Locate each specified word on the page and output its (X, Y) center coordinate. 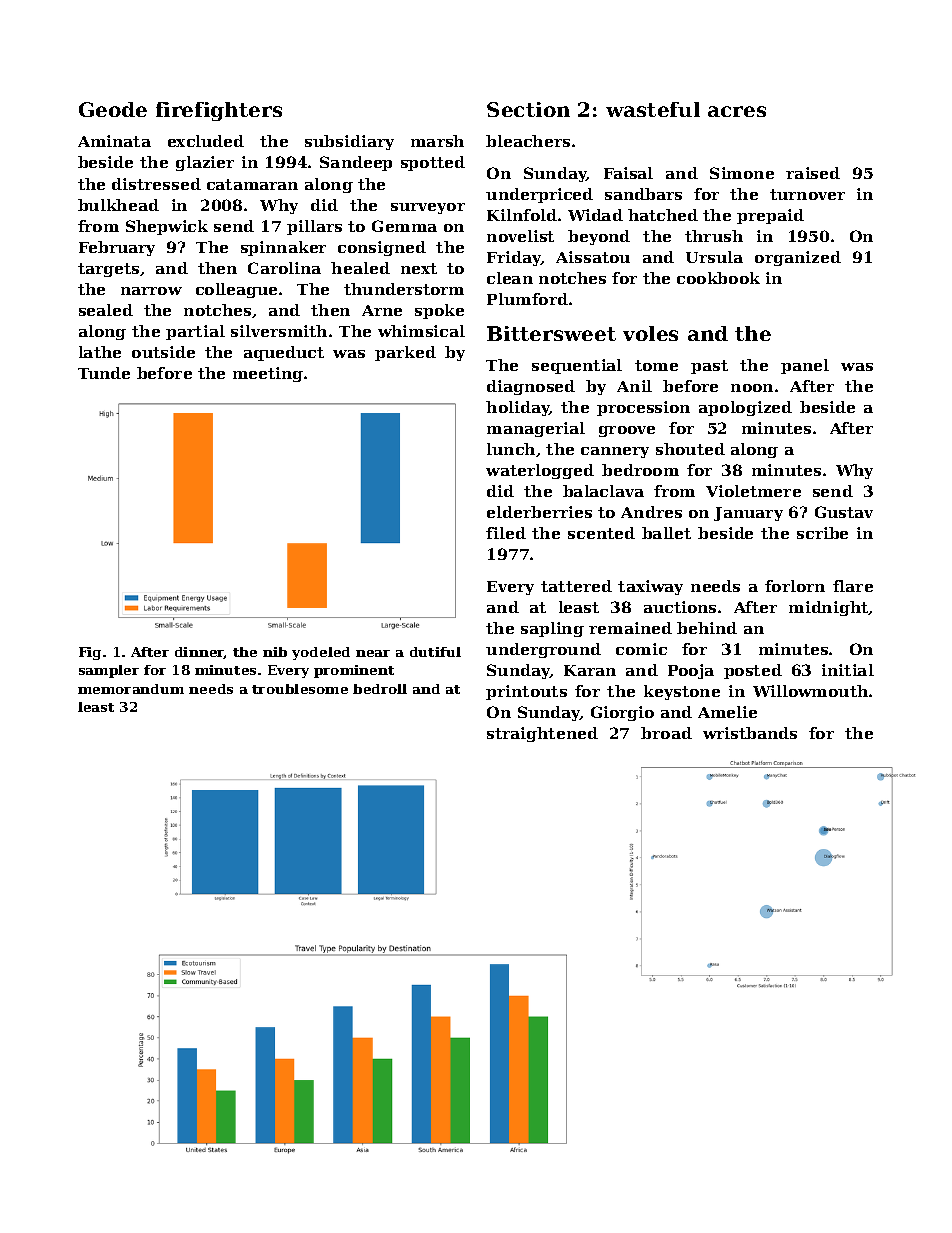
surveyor (428, 208)
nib (275, 652)
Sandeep (356, 163)
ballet (666, 533)
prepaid (770, 216)
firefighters (219, 111)
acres (737, 111)
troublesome (300, 689)
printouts (526, 692)
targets (108, 270)
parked (405, 353)
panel (805, 366)
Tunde (104, 373)
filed (506, 533)
